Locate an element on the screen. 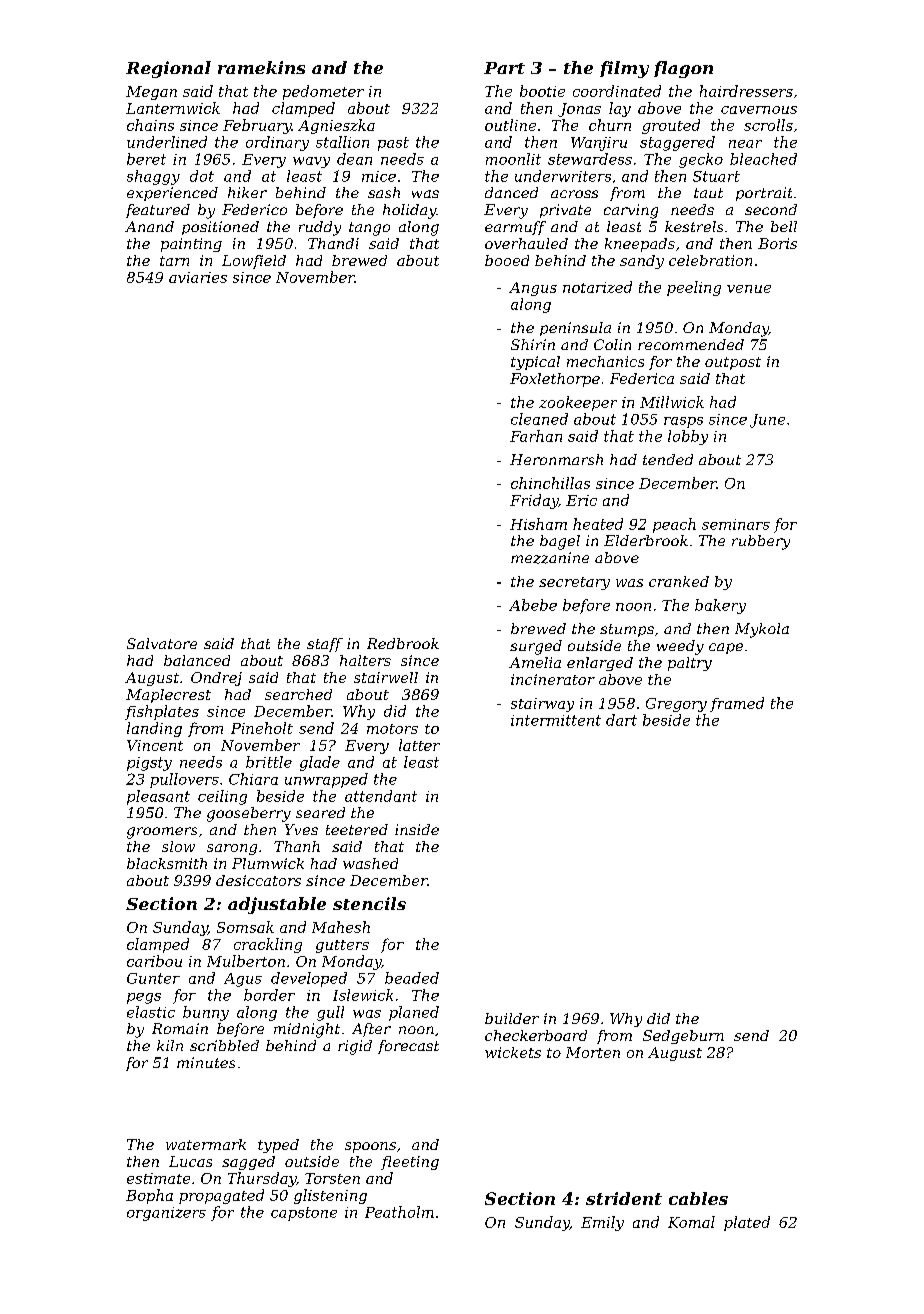 The image size is (924, 1314). booed is located at coordinates (507, 260).
